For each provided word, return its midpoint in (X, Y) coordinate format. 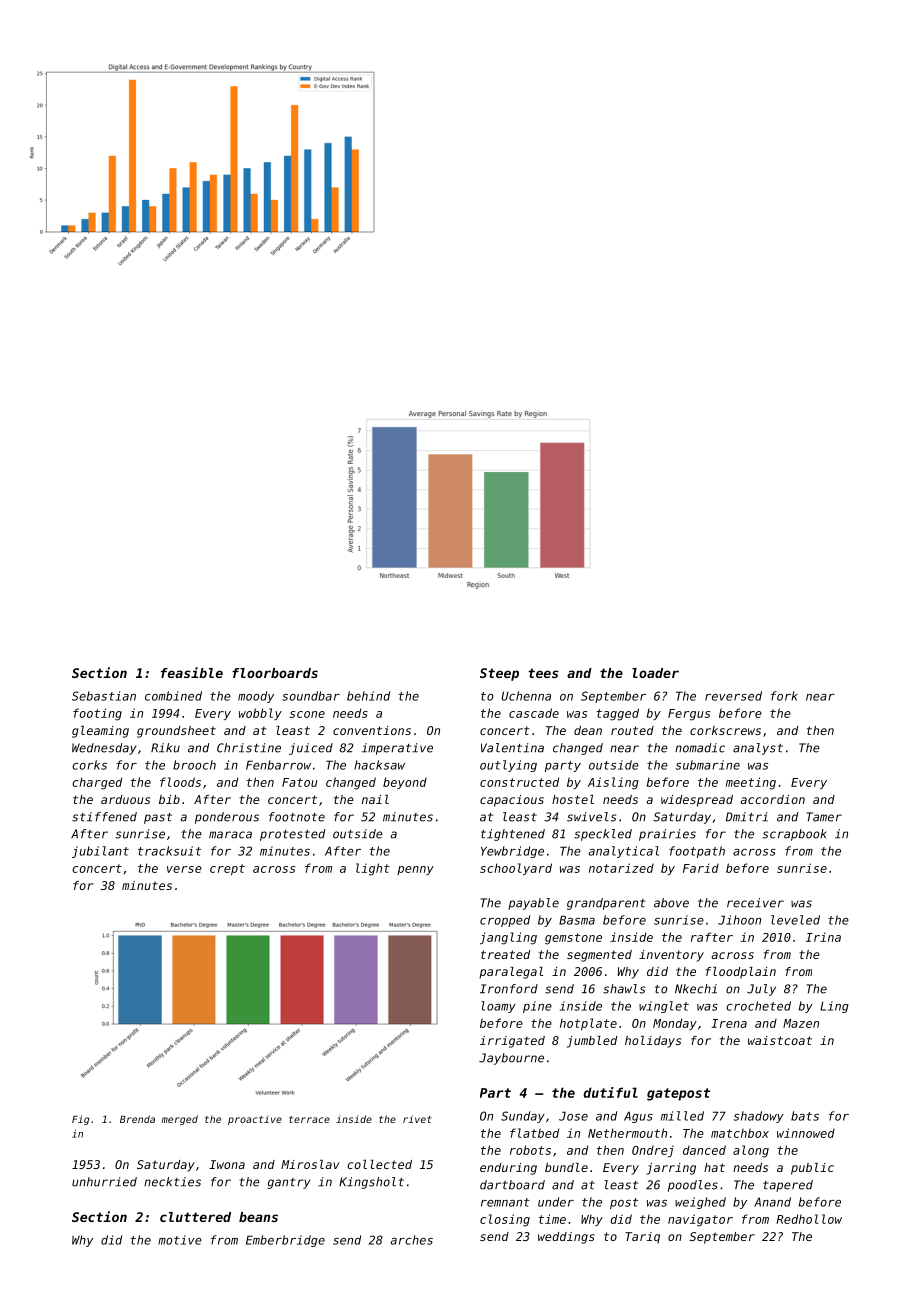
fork (784, 696)
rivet (417, 1119)
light (373, 869)
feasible (192, 672)
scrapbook (795, 835)
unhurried (104, 1182)
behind (368, 696)
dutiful (610, 1092)
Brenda (137, 1119)
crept (227, 869)
